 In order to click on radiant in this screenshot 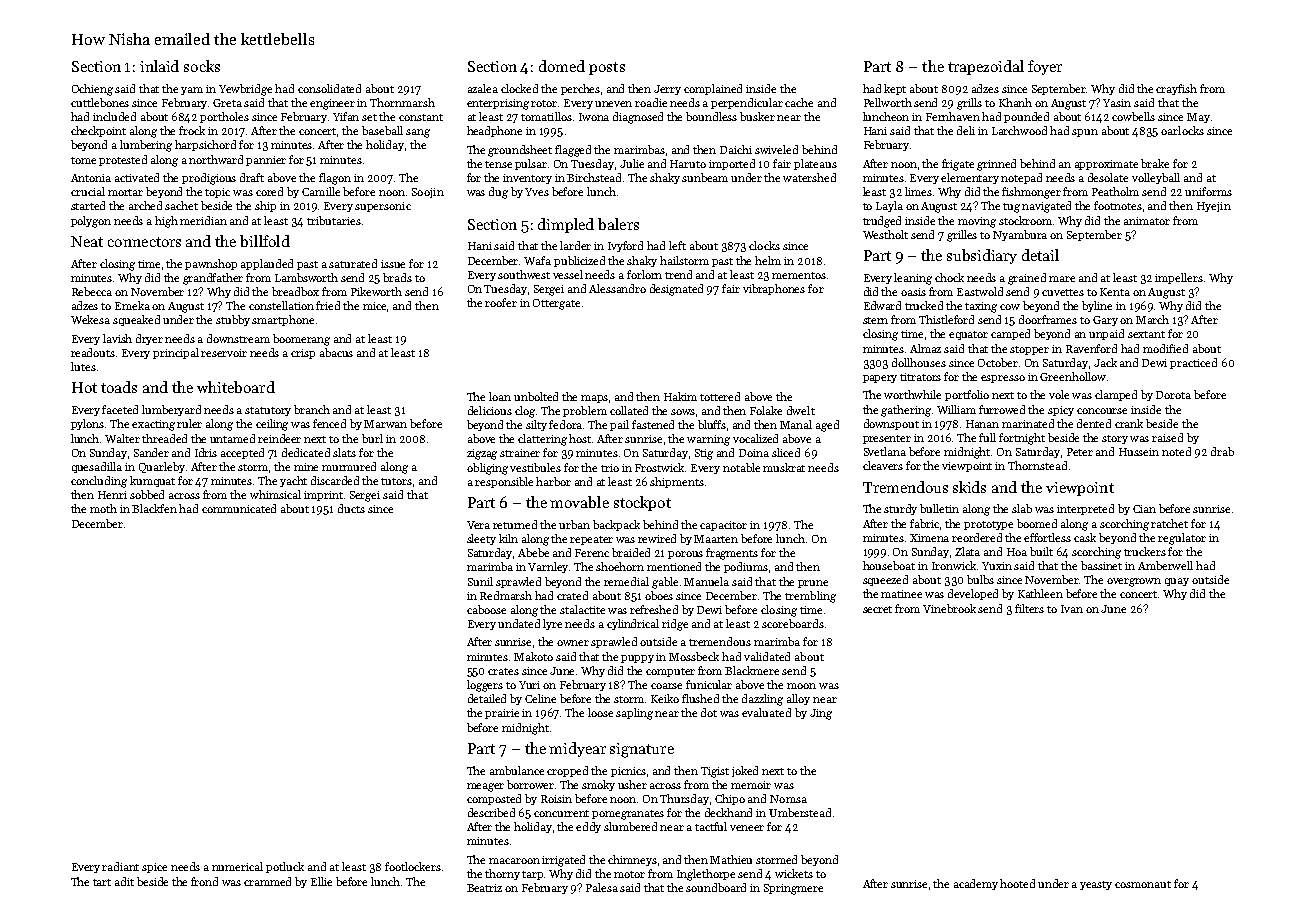, I will do `click(120, 866)`.
